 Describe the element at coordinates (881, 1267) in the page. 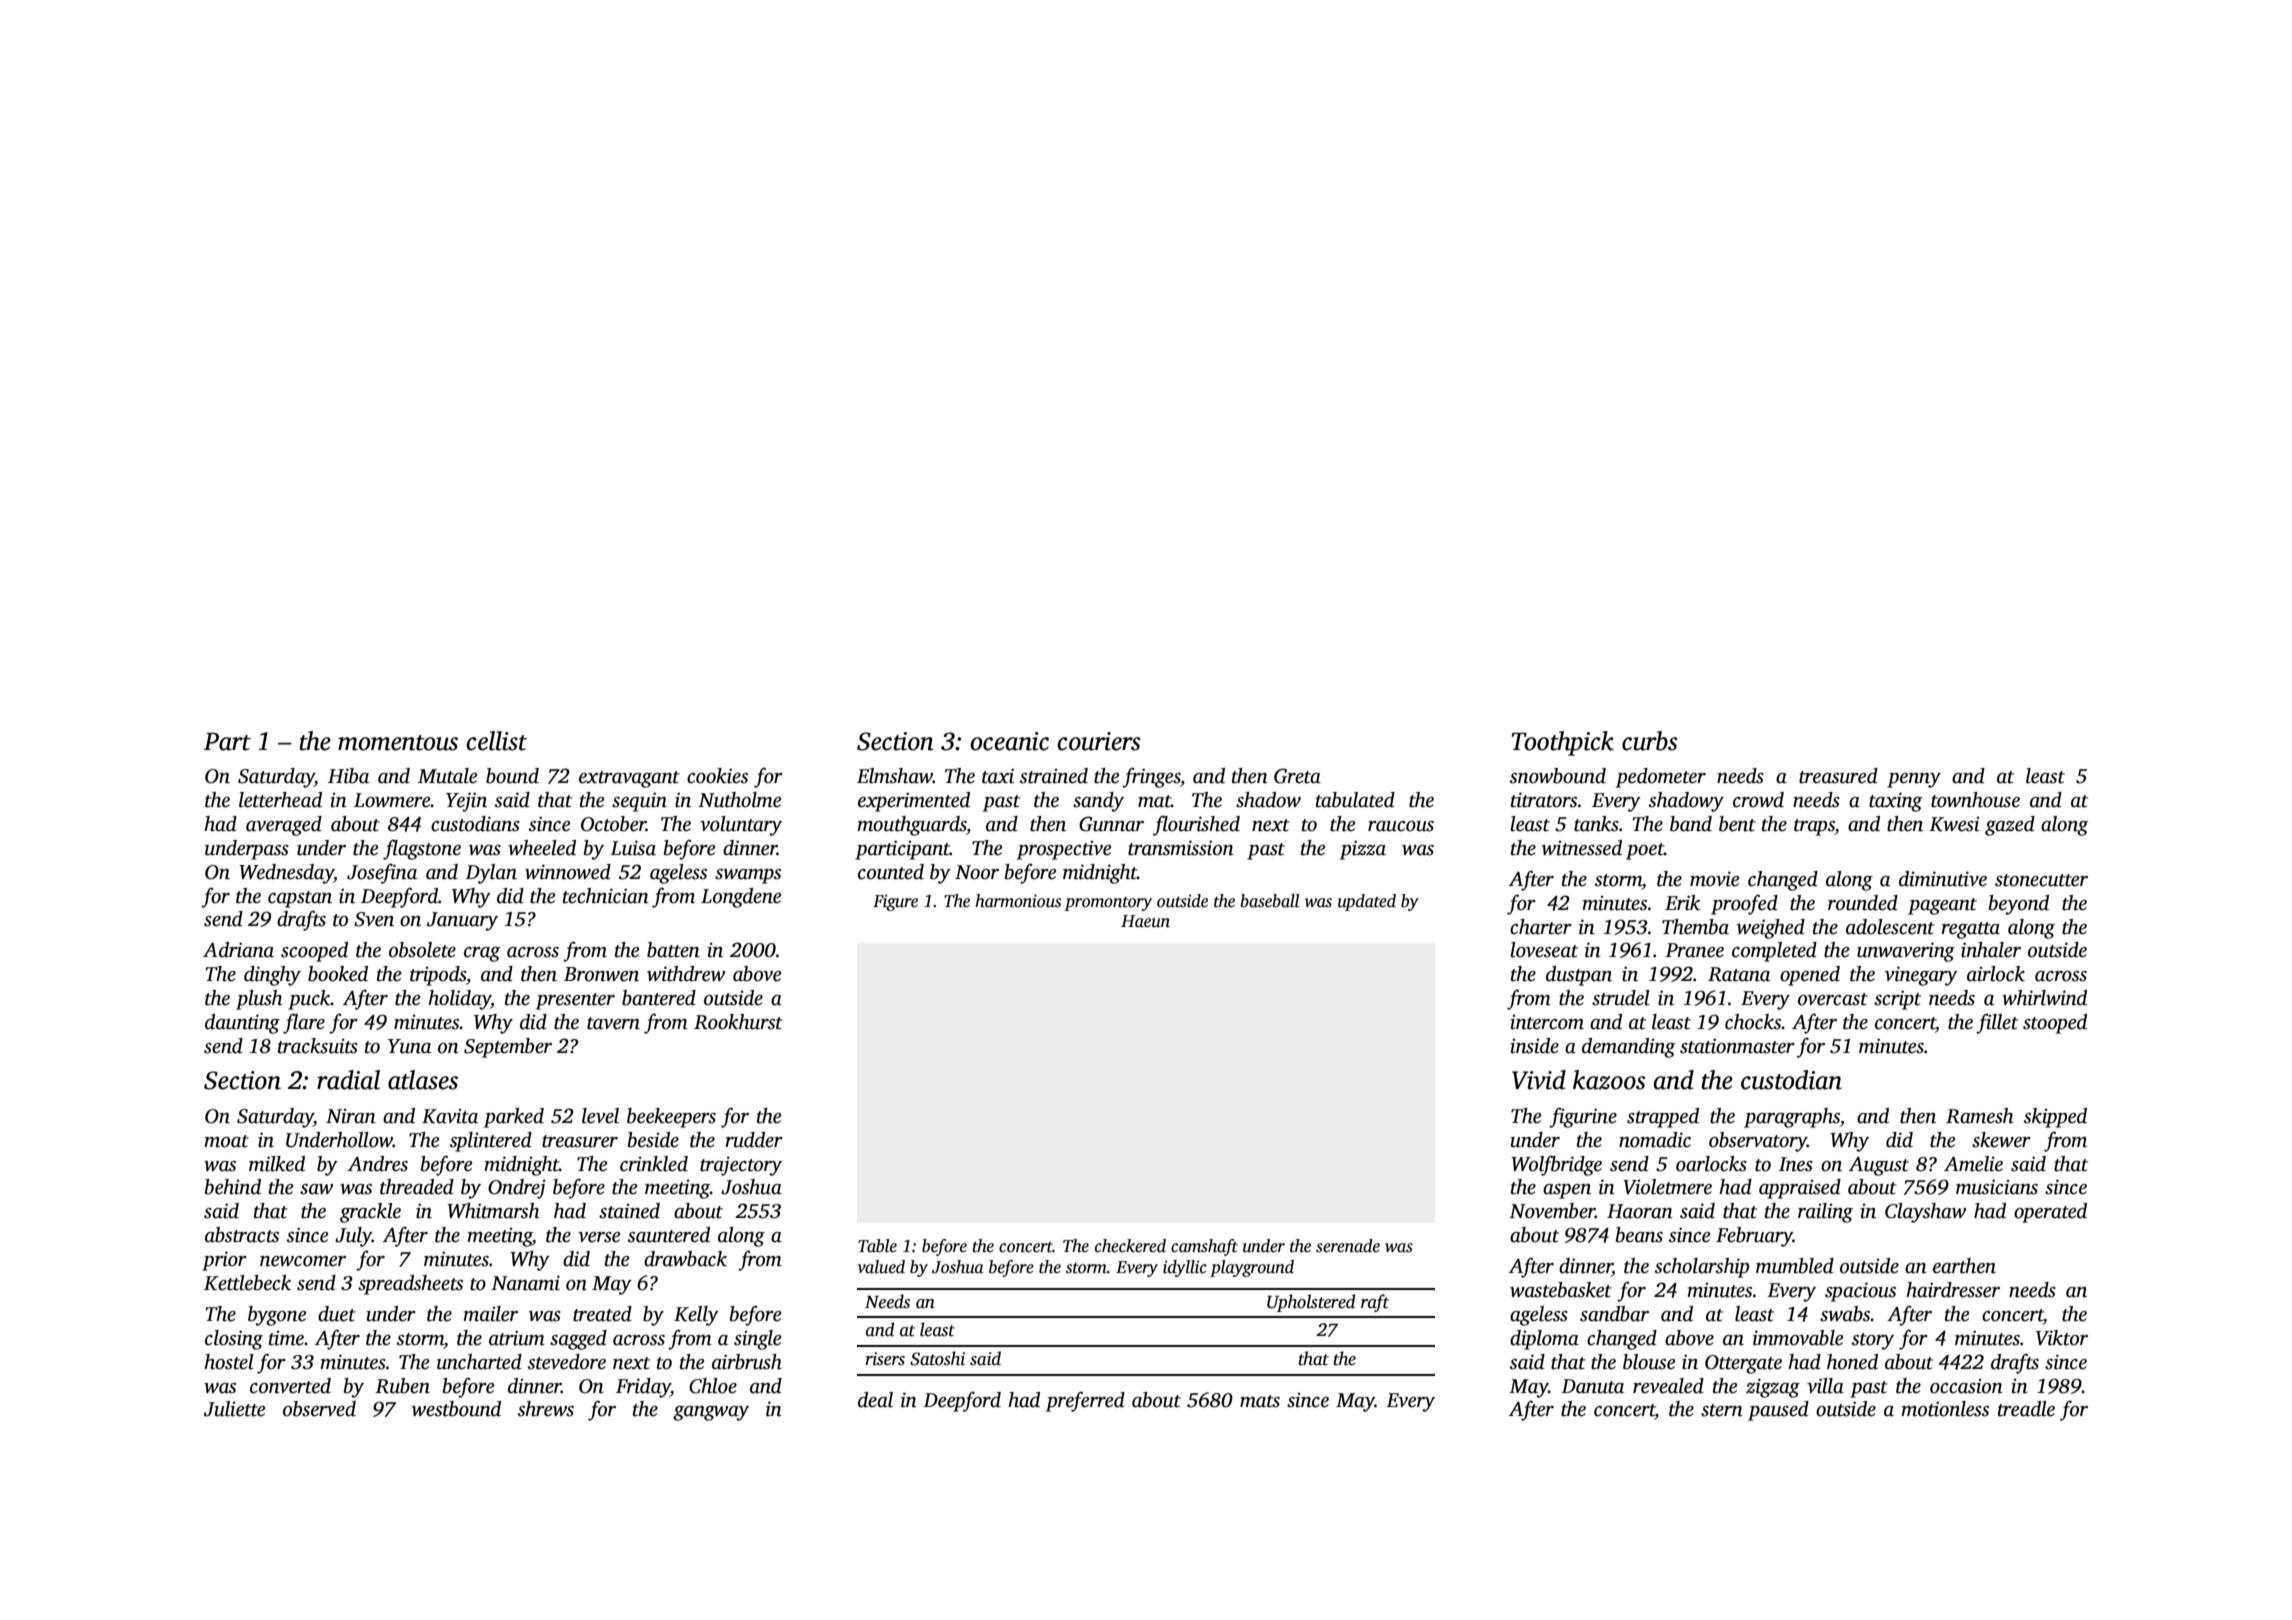

I see `valued` at that location.
